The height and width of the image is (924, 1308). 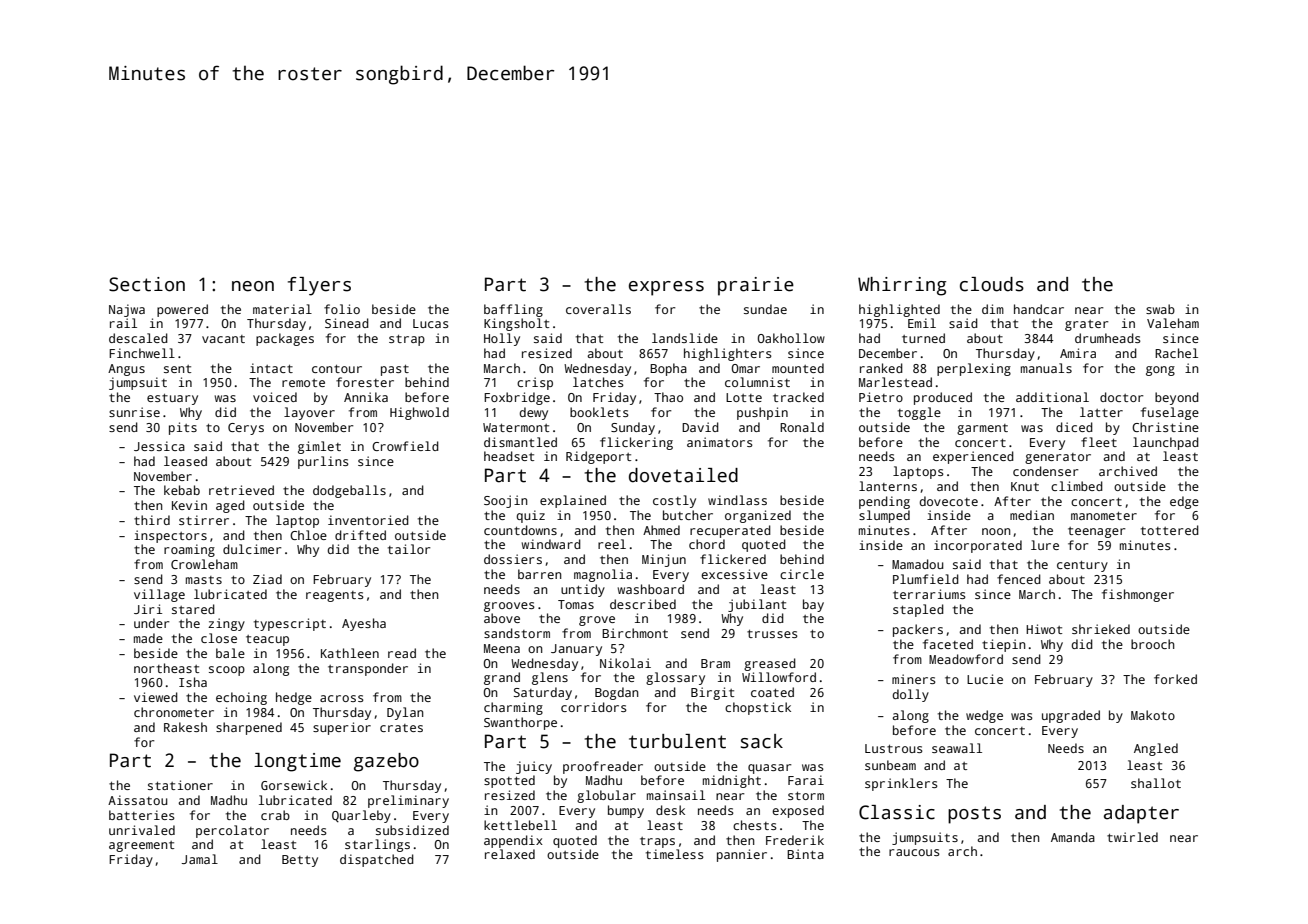 I want to click on columnist, so click(x=757, y=382).
